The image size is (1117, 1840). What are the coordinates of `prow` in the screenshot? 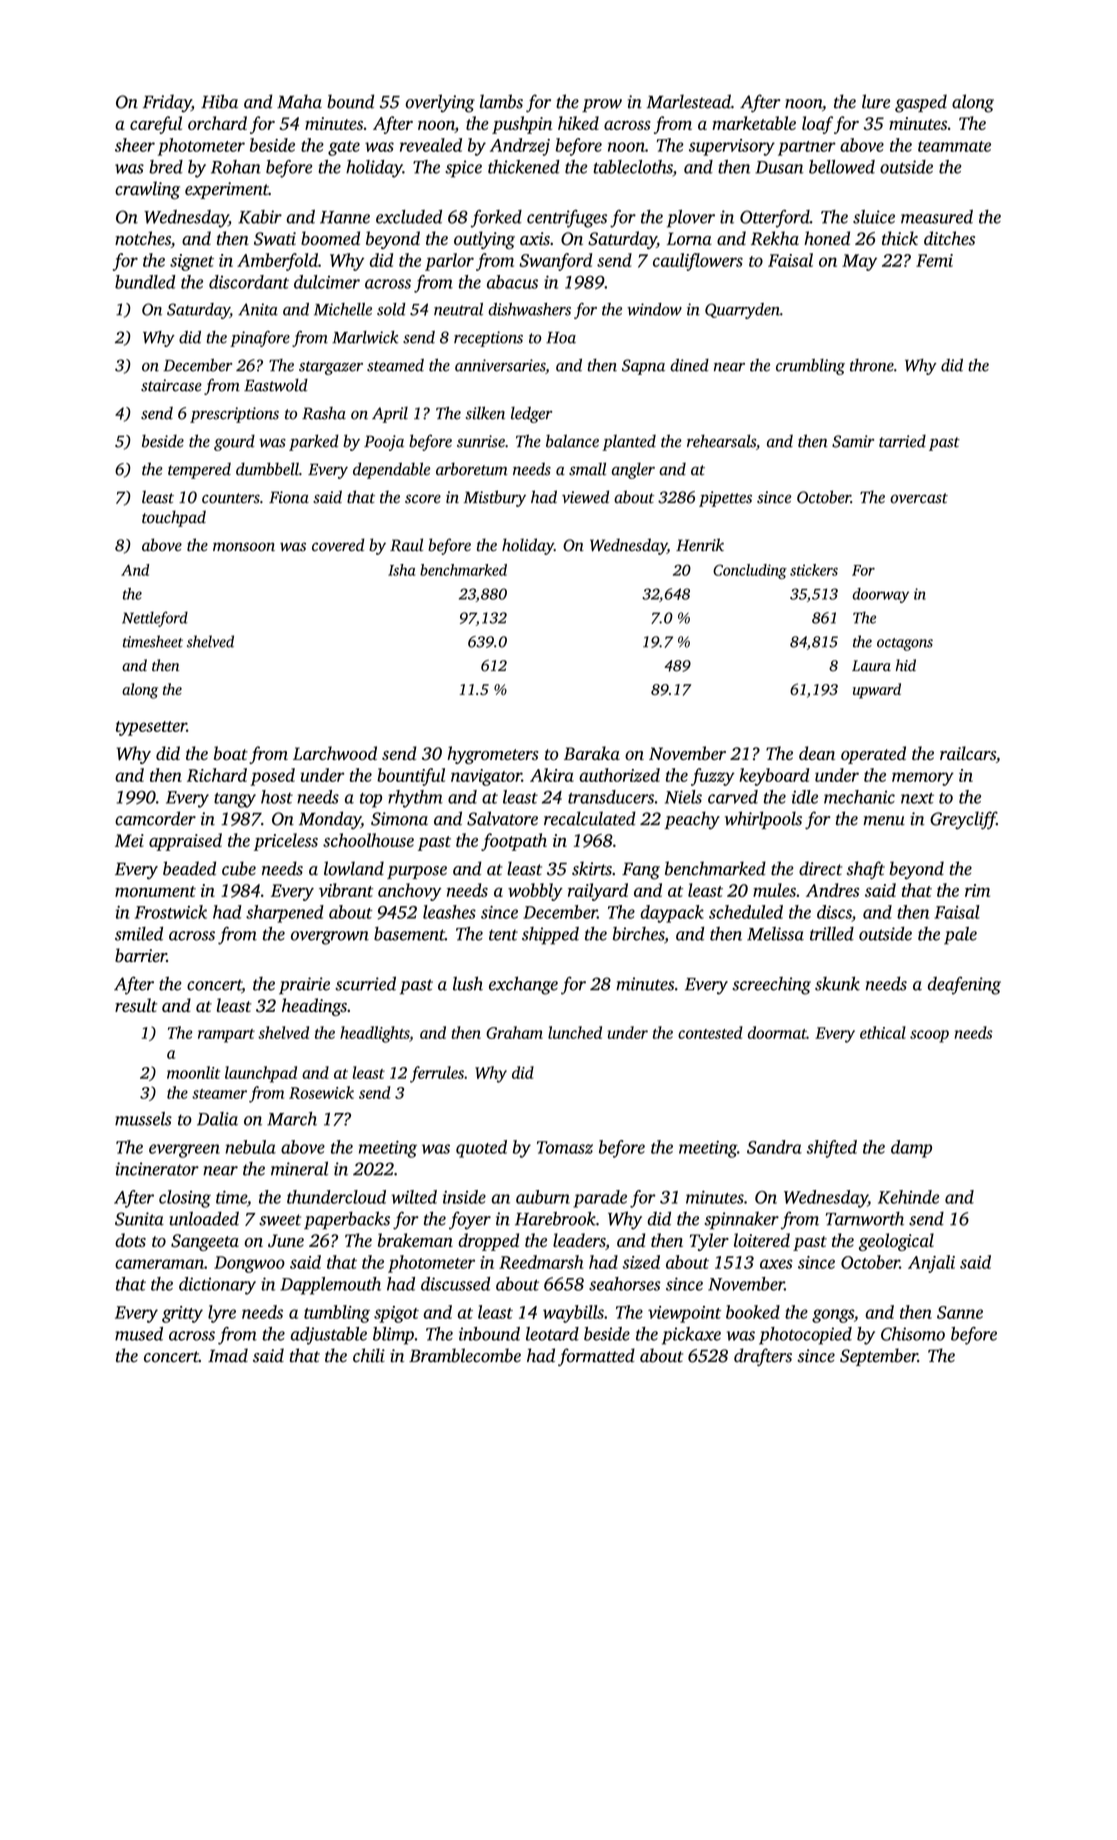 It's located at (602, 105).
